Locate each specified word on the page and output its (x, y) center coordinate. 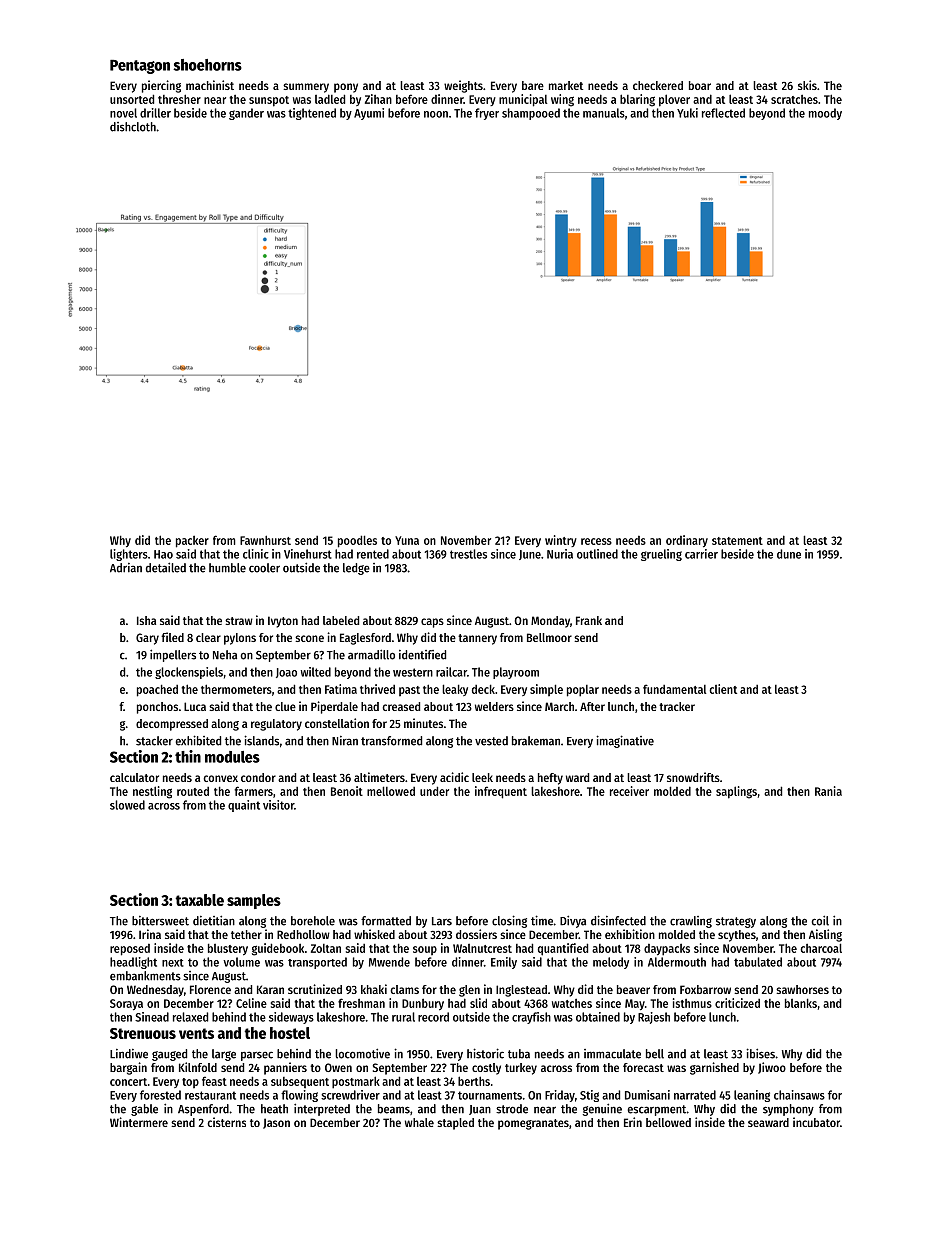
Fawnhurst (265, 540)
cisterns (226, 1122)
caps (432, 623)
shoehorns (207, 65)
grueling (661, 555)
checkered (658, 85)
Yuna (407, 540)
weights (463, 86)
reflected (723, 113)
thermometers (236, 689)
